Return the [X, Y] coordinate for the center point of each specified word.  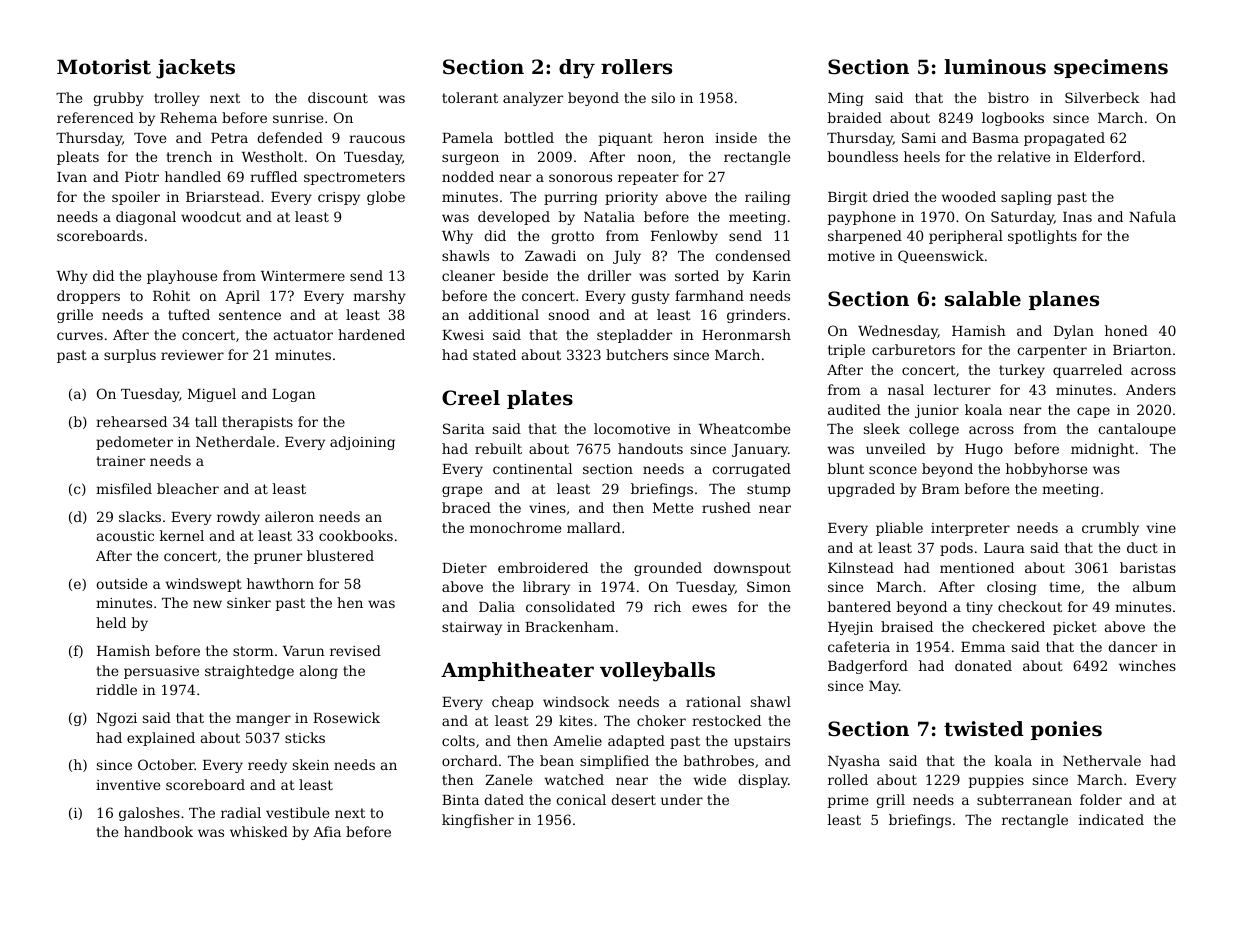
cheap [512, 703]
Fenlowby [684, 237]
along [319, 672]
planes [1064, 300]
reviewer [192, 355]
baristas [1148, 567]
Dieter [464, 568]
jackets [195, 69]
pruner [278, 558]
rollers [636, 67]
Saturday [1022, 218]
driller [609, 275]
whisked [259, 831]
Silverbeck [1102, 97]
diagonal [146, 218]
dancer [1132, 646]
